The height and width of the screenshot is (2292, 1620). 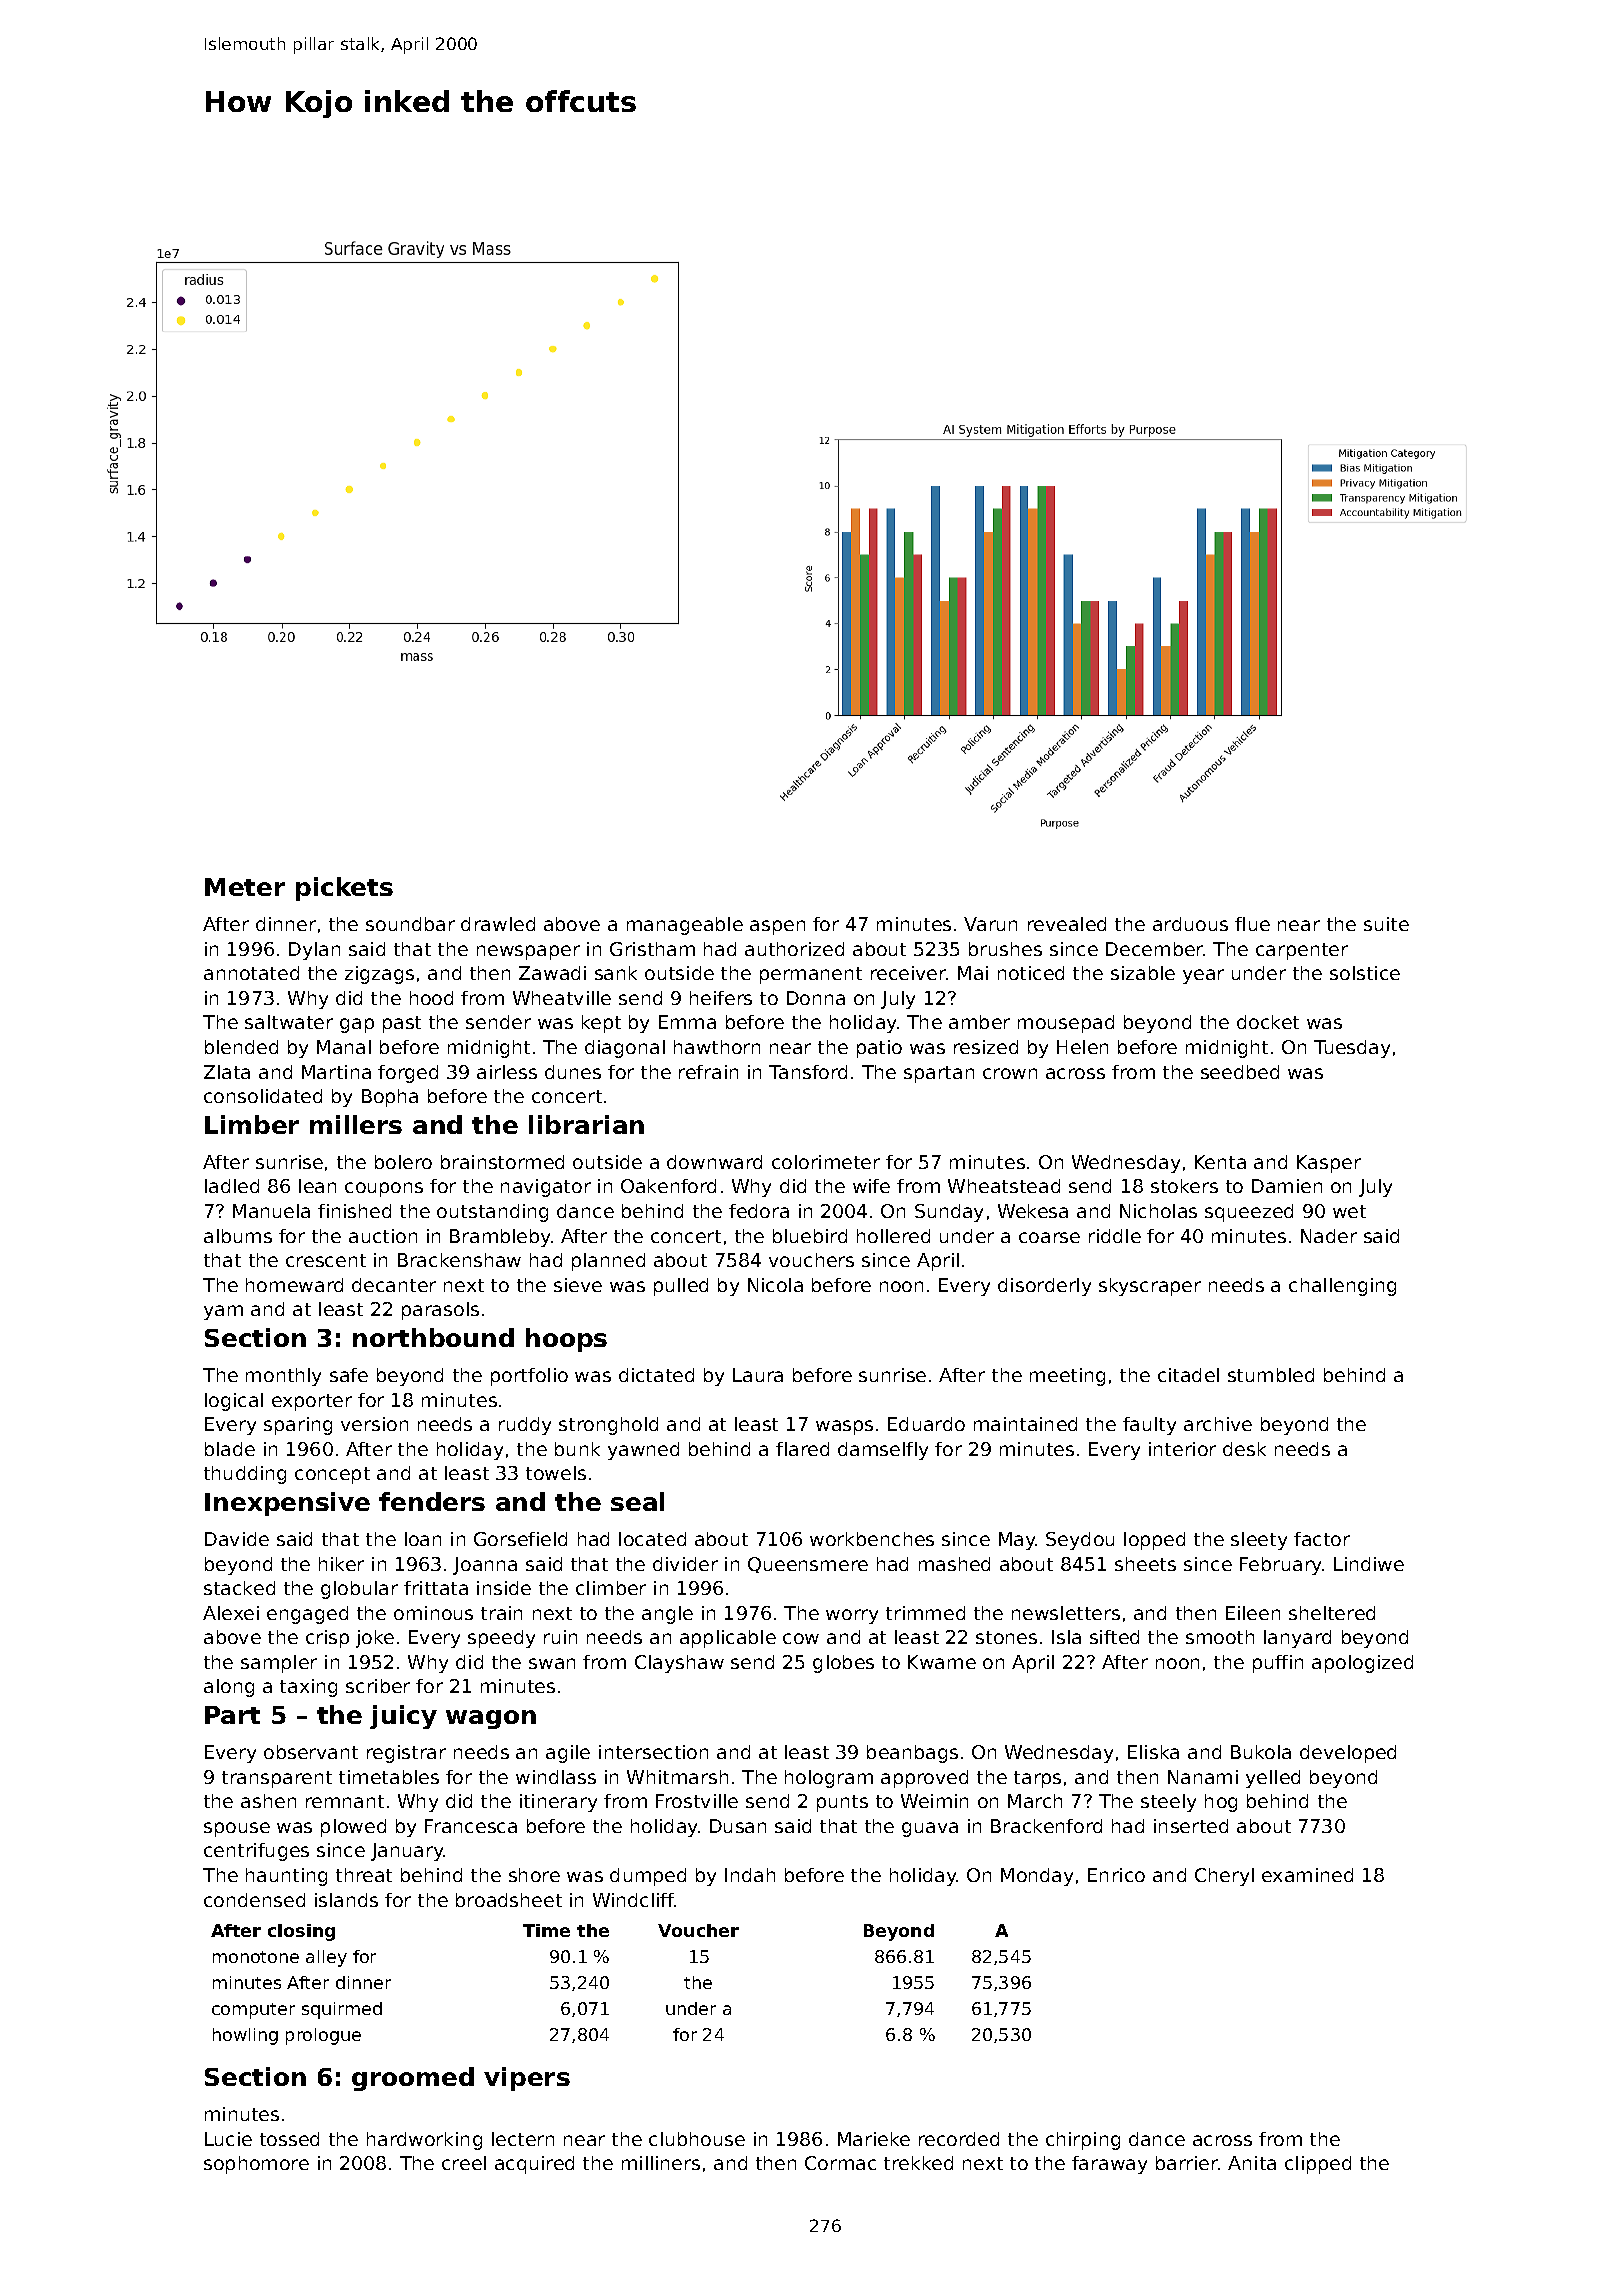 I want to click on Oakenford, so click(x=668, y=1186).
